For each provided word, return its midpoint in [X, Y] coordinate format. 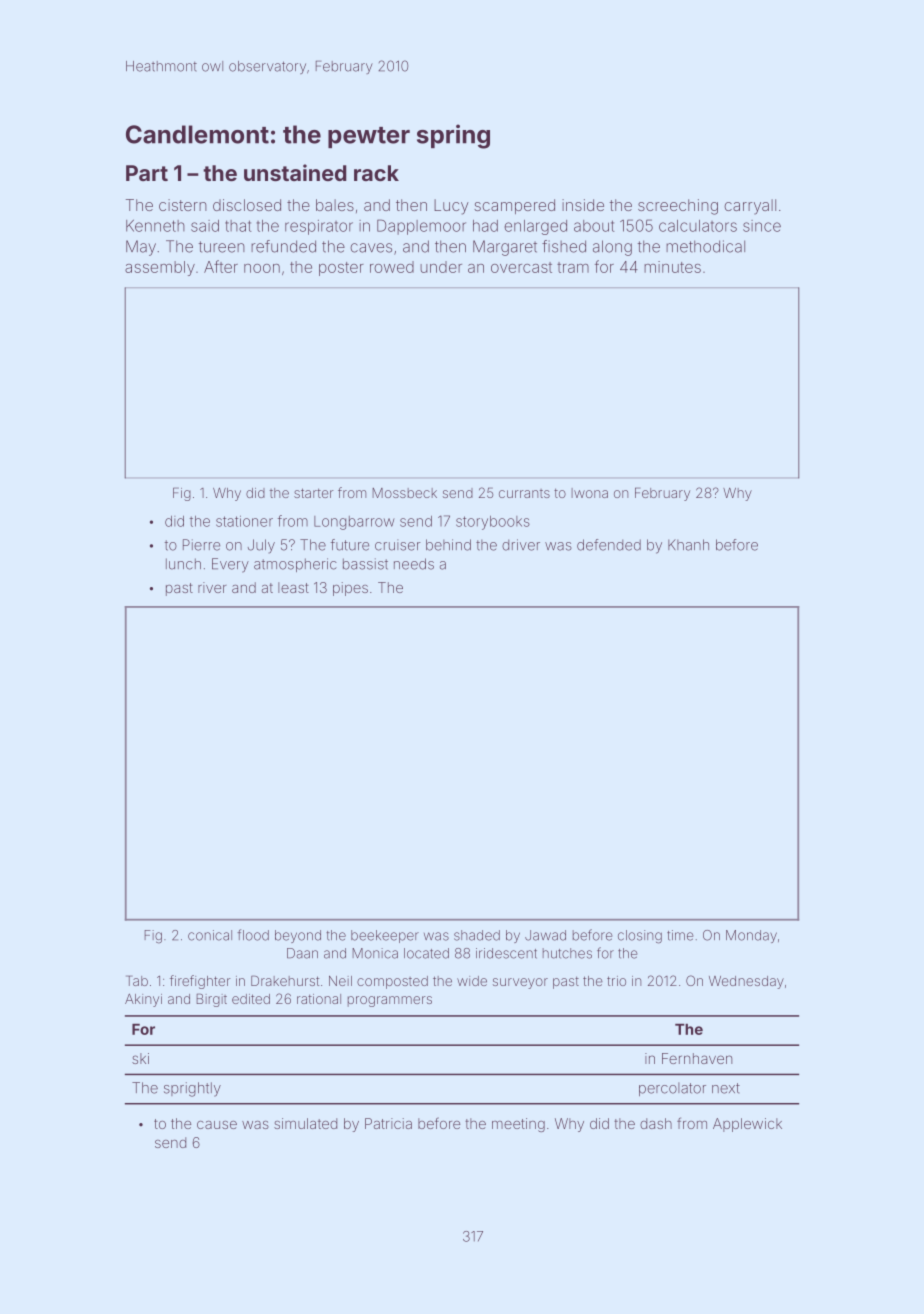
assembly [160, 268]
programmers [390, 1001]
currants [524, 493]
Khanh [688, 545]
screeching [678, 207]
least [293, 587]
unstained [295, 172]
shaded [477, 935]
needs [414, 564]
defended [609, 545]
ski [140, 1058]
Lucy [451, 207]
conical [210, 935]
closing [640, 937]
